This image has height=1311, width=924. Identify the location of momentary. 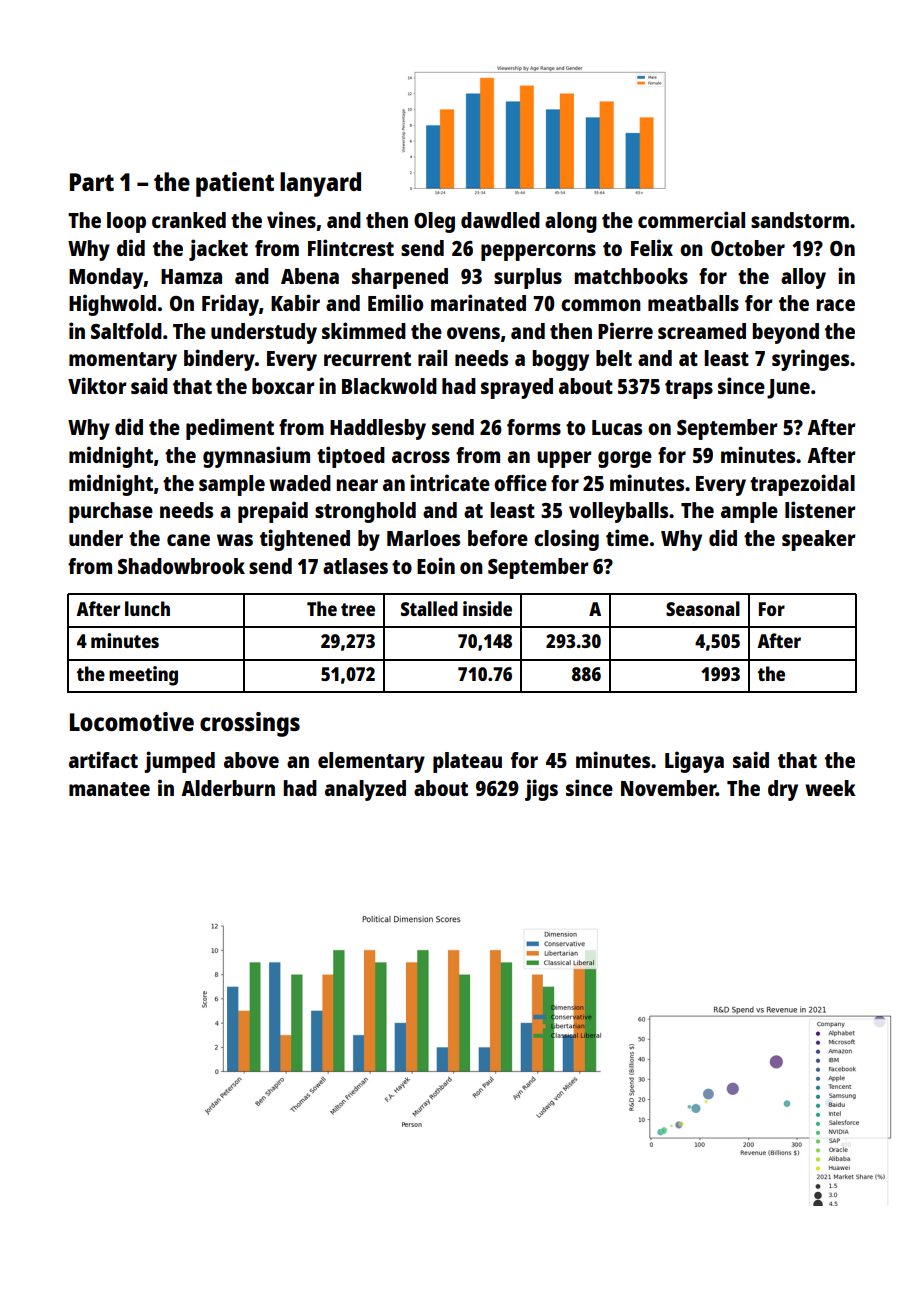
(123, 361).
